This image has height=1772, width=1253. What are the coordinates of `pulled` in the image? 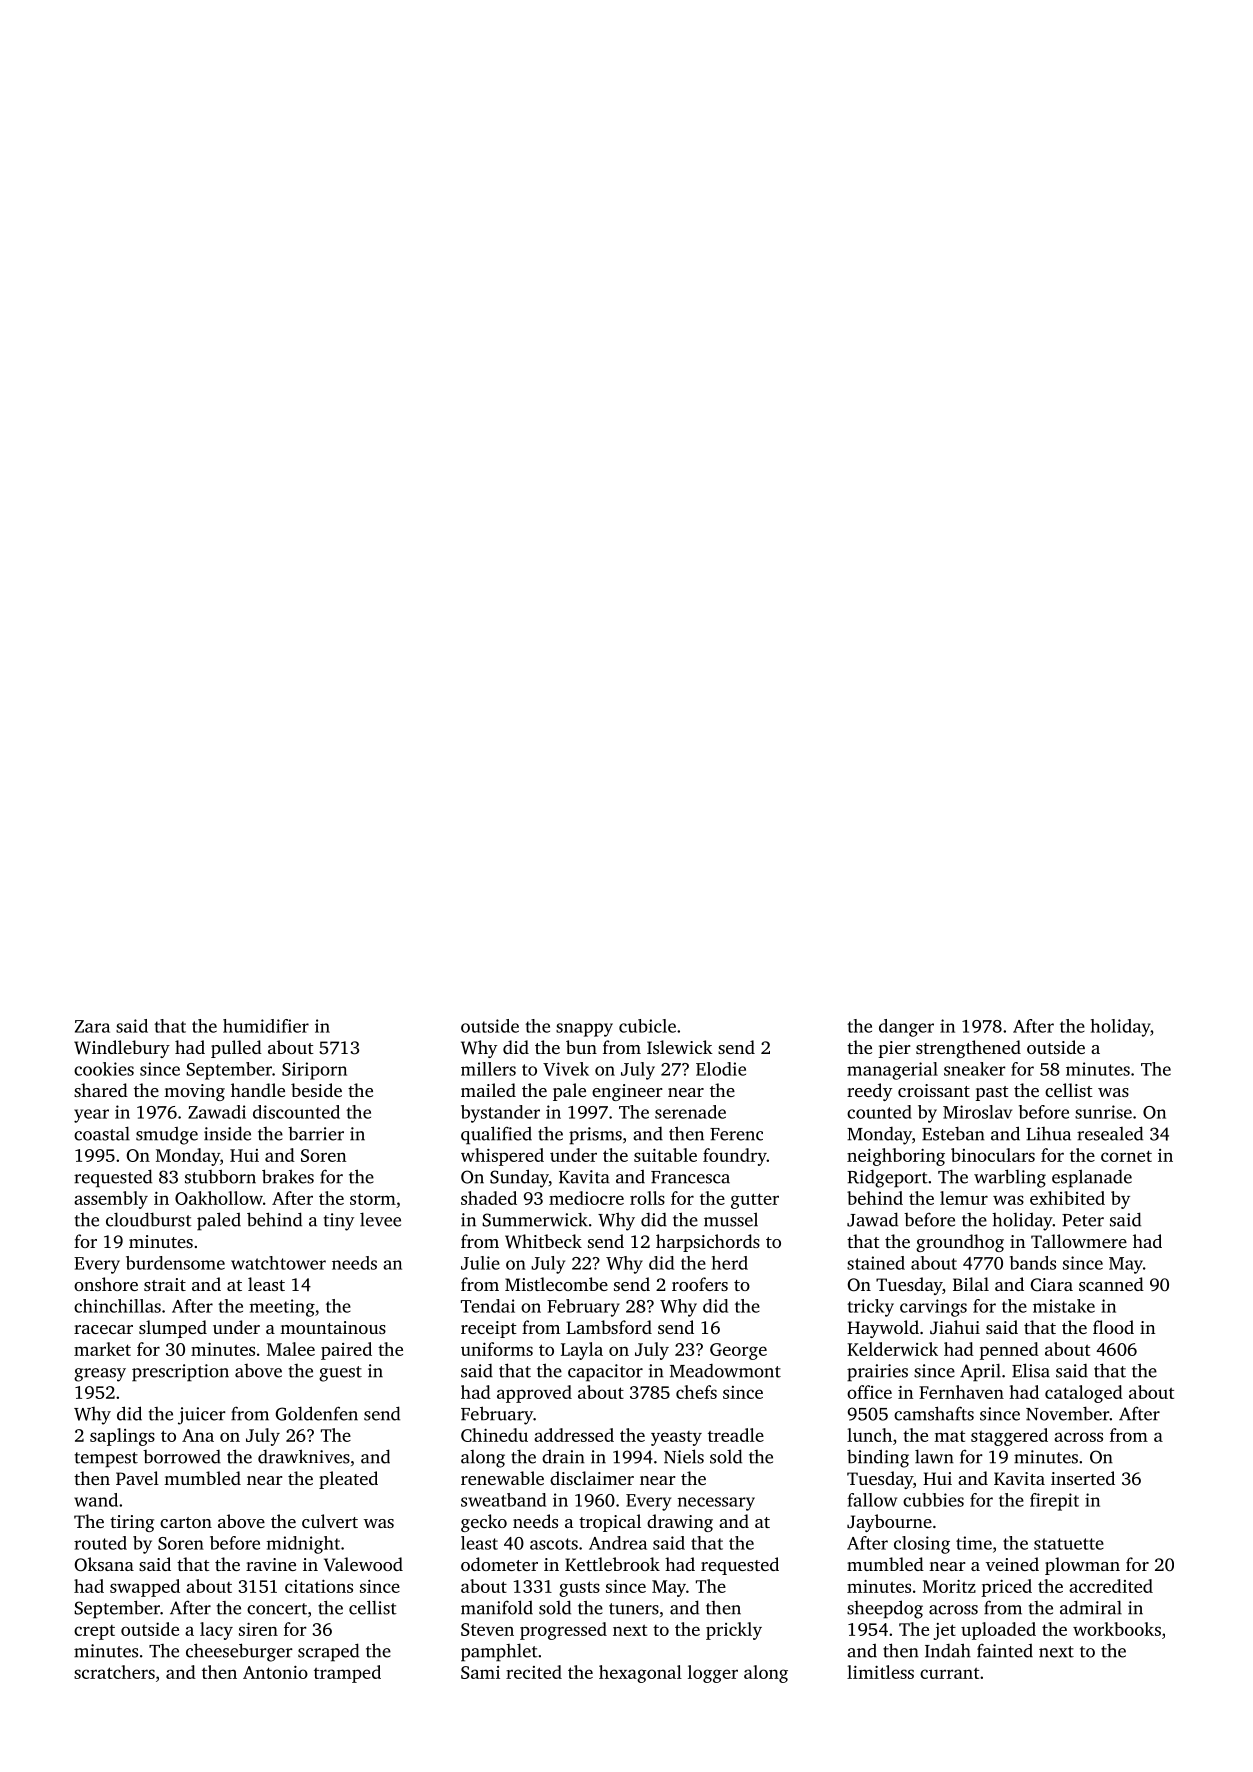 It's located at (236, 1049).
